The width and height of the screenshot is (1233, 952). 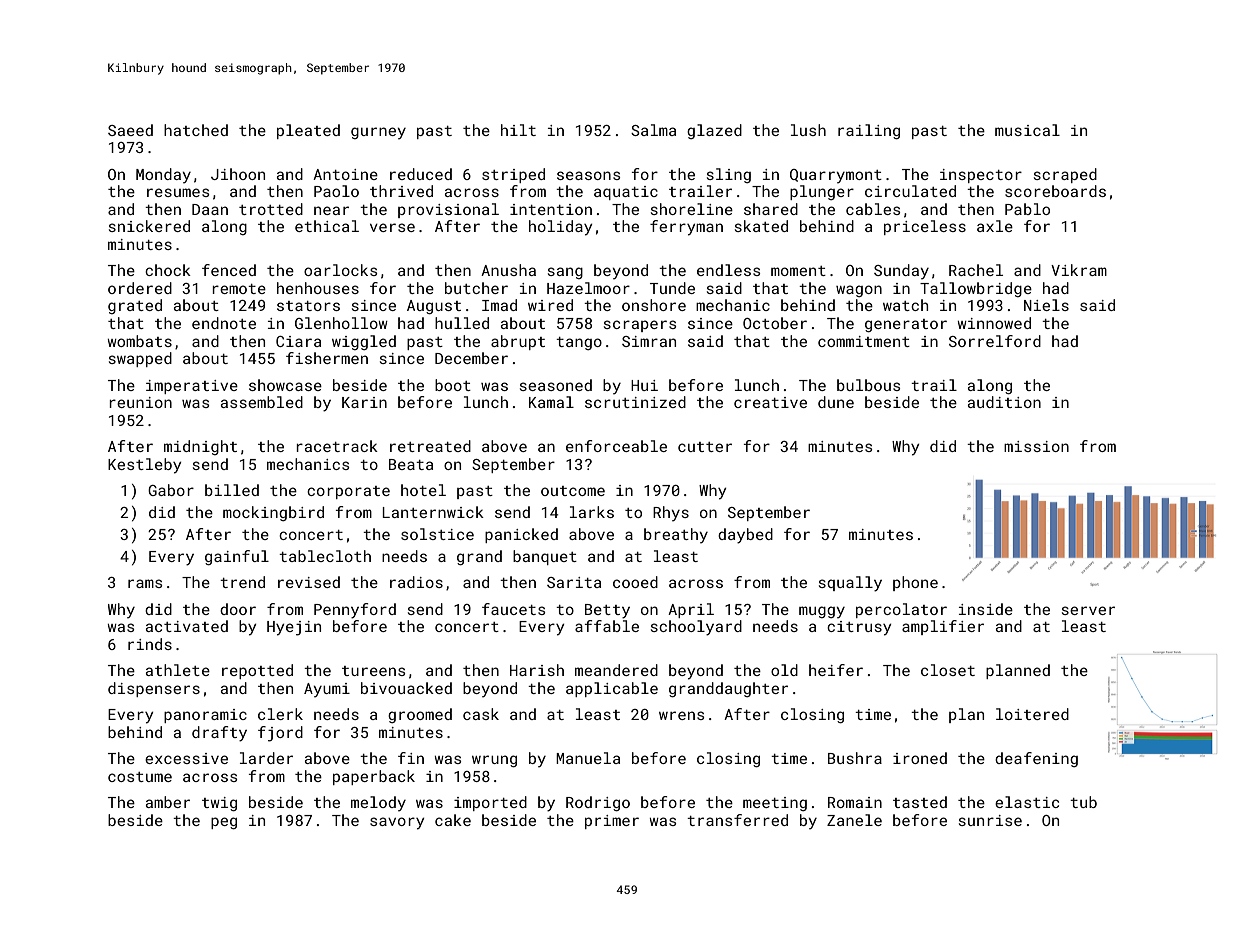 I want to click on Niels, so click(x=1046, y=305).
